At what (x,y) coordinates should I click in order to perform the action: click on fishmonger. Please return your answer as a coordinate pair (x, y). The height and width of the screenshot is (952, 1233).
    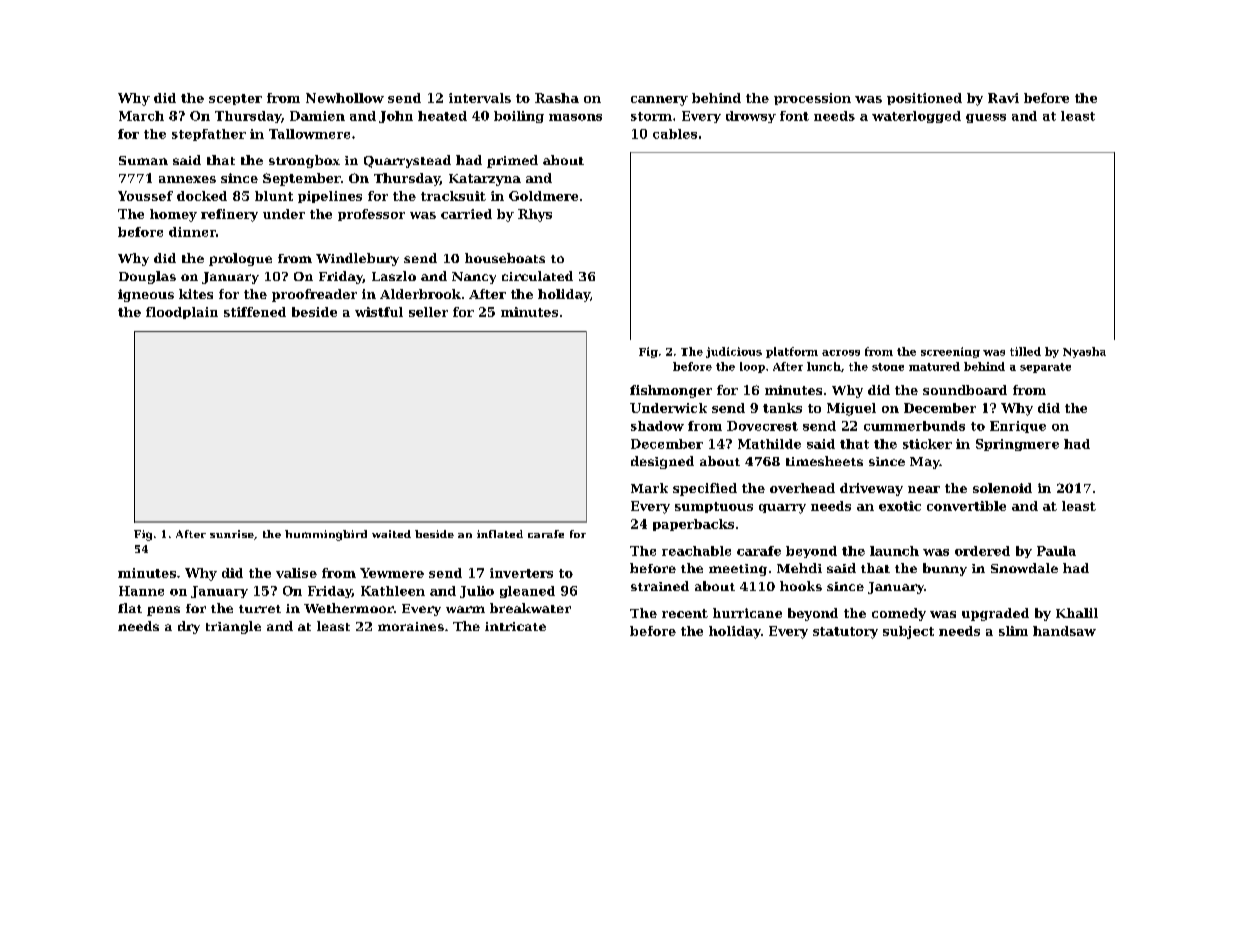
    Looking at the image, I should click on (671, 391).
